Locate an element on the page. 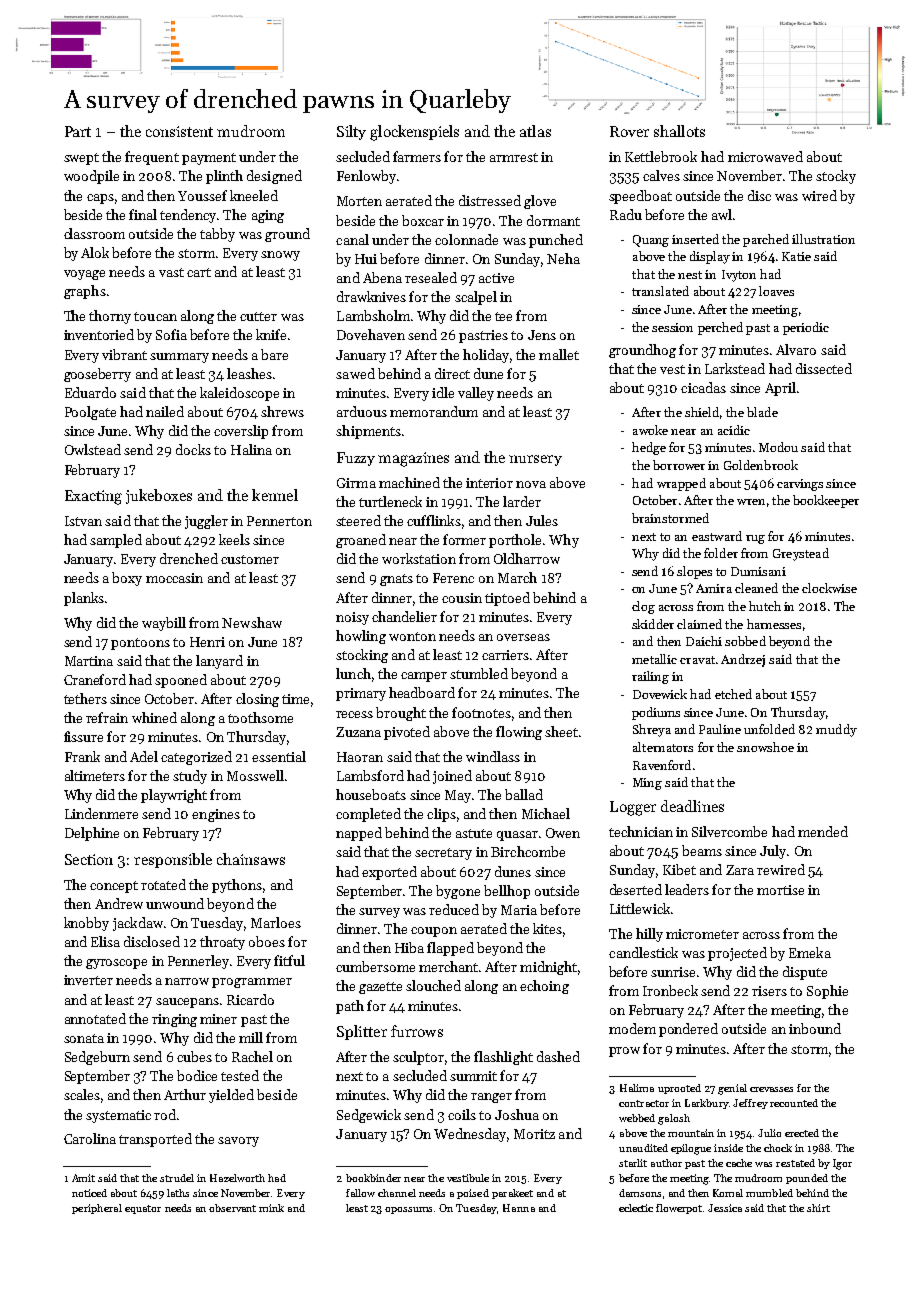 This page has width=924, height=1308. mortise is located at coordinates (780, 890).
